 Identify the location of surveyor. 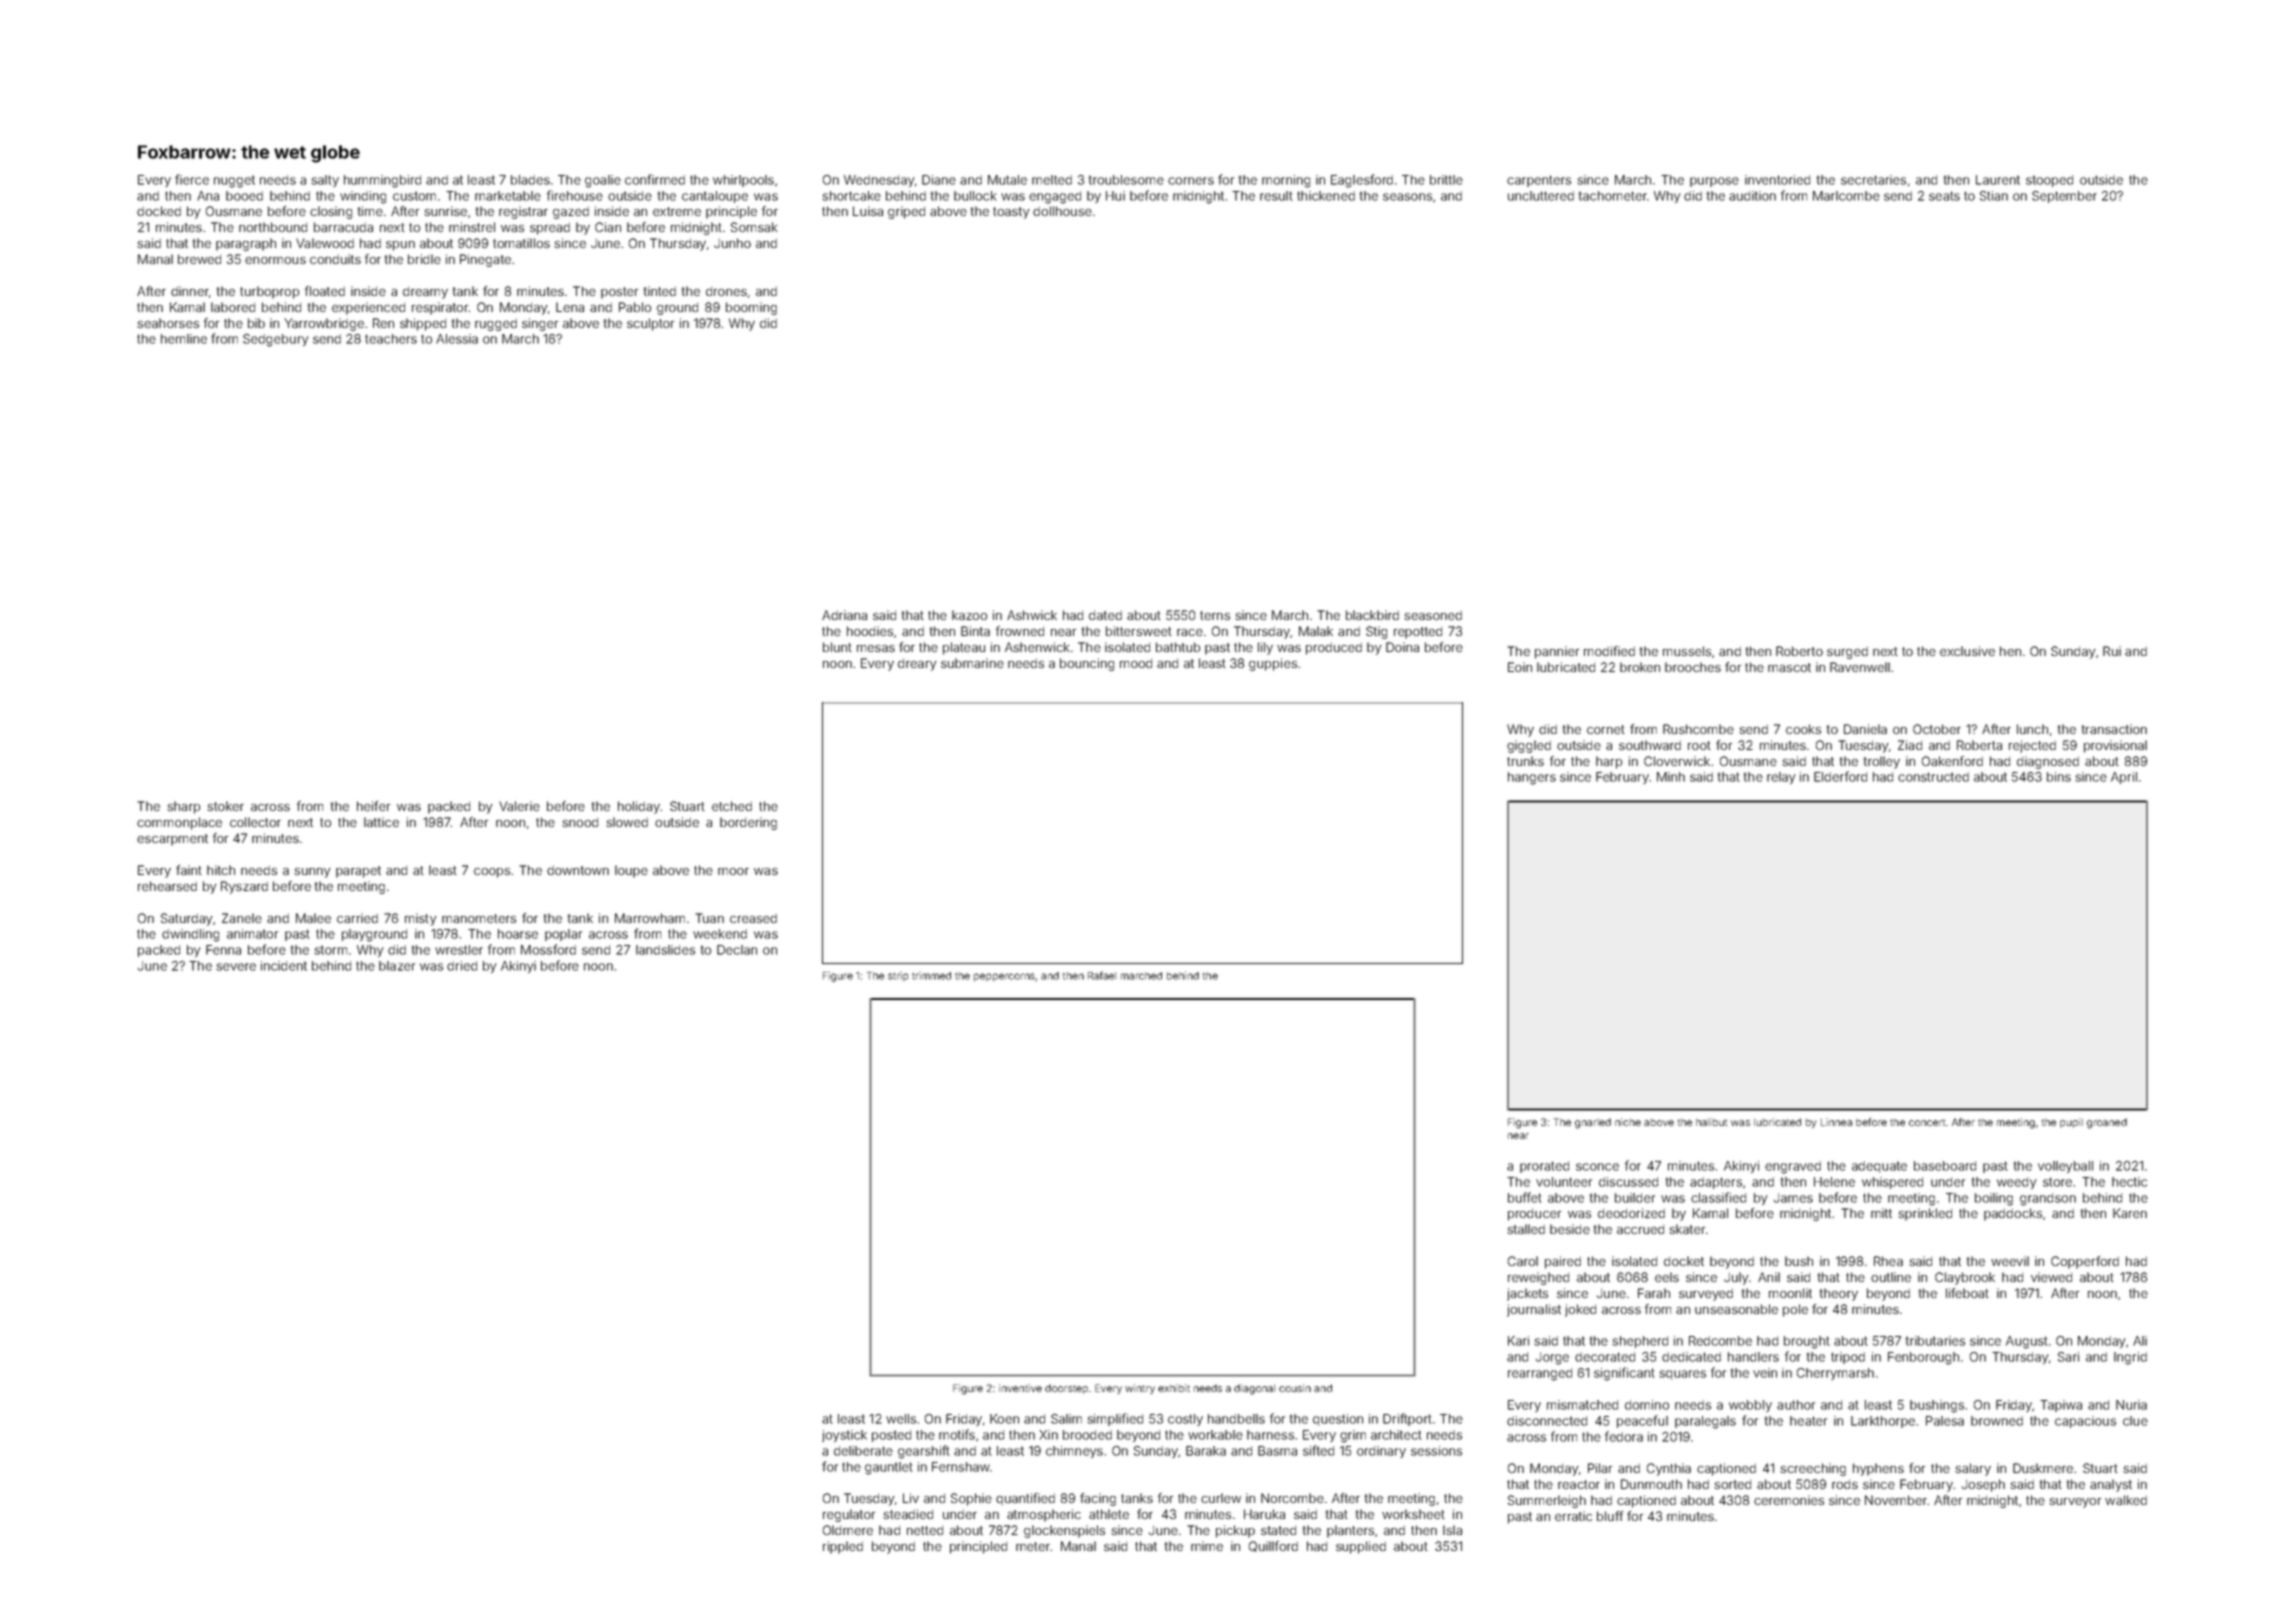
(2075, 1503).
